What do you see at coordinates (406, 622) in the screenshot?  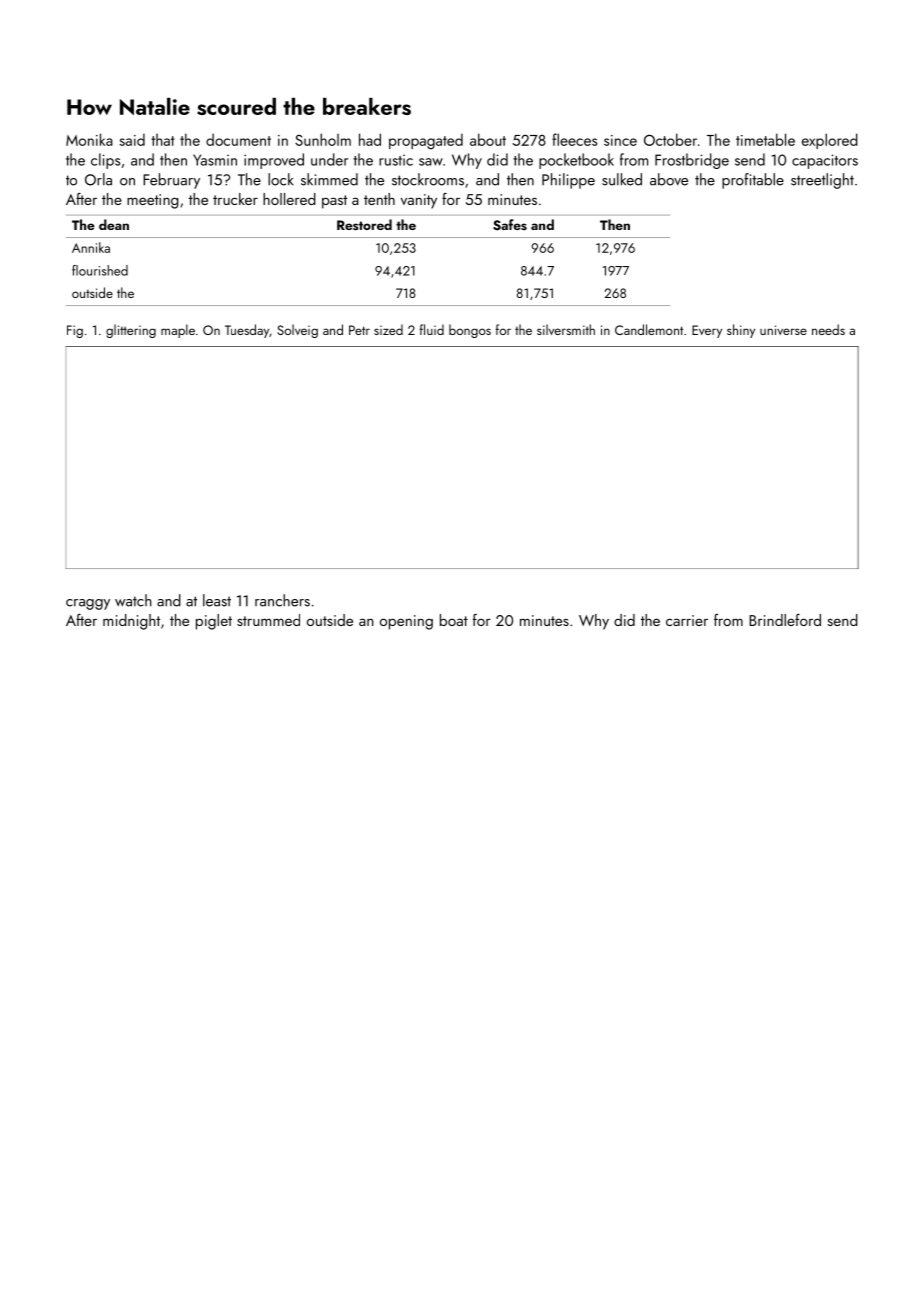 I see `opening` at bounding box center [406, 622].
